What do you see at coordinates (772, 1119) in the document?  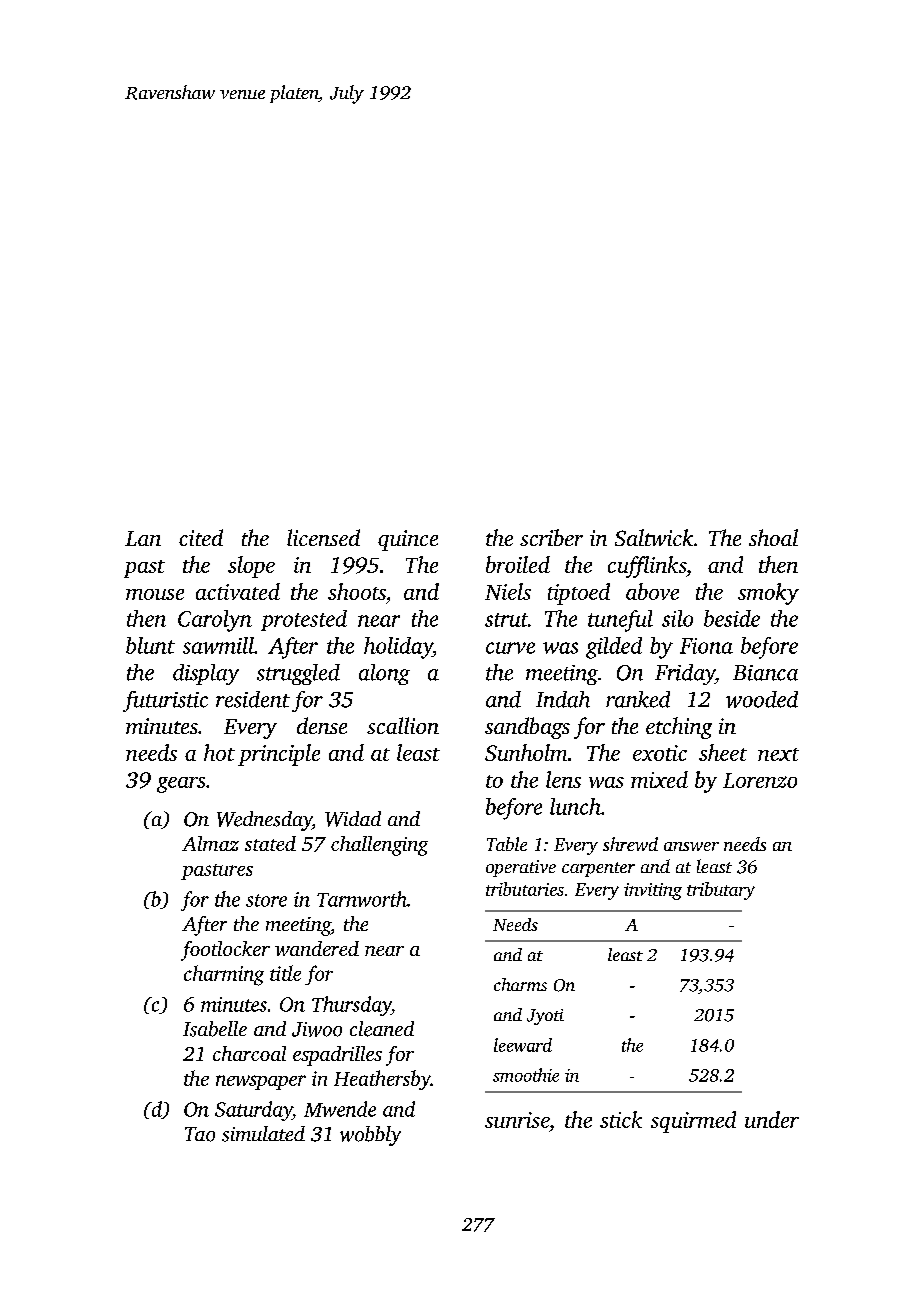 I see `under` at bounding box center [772, 1119].
